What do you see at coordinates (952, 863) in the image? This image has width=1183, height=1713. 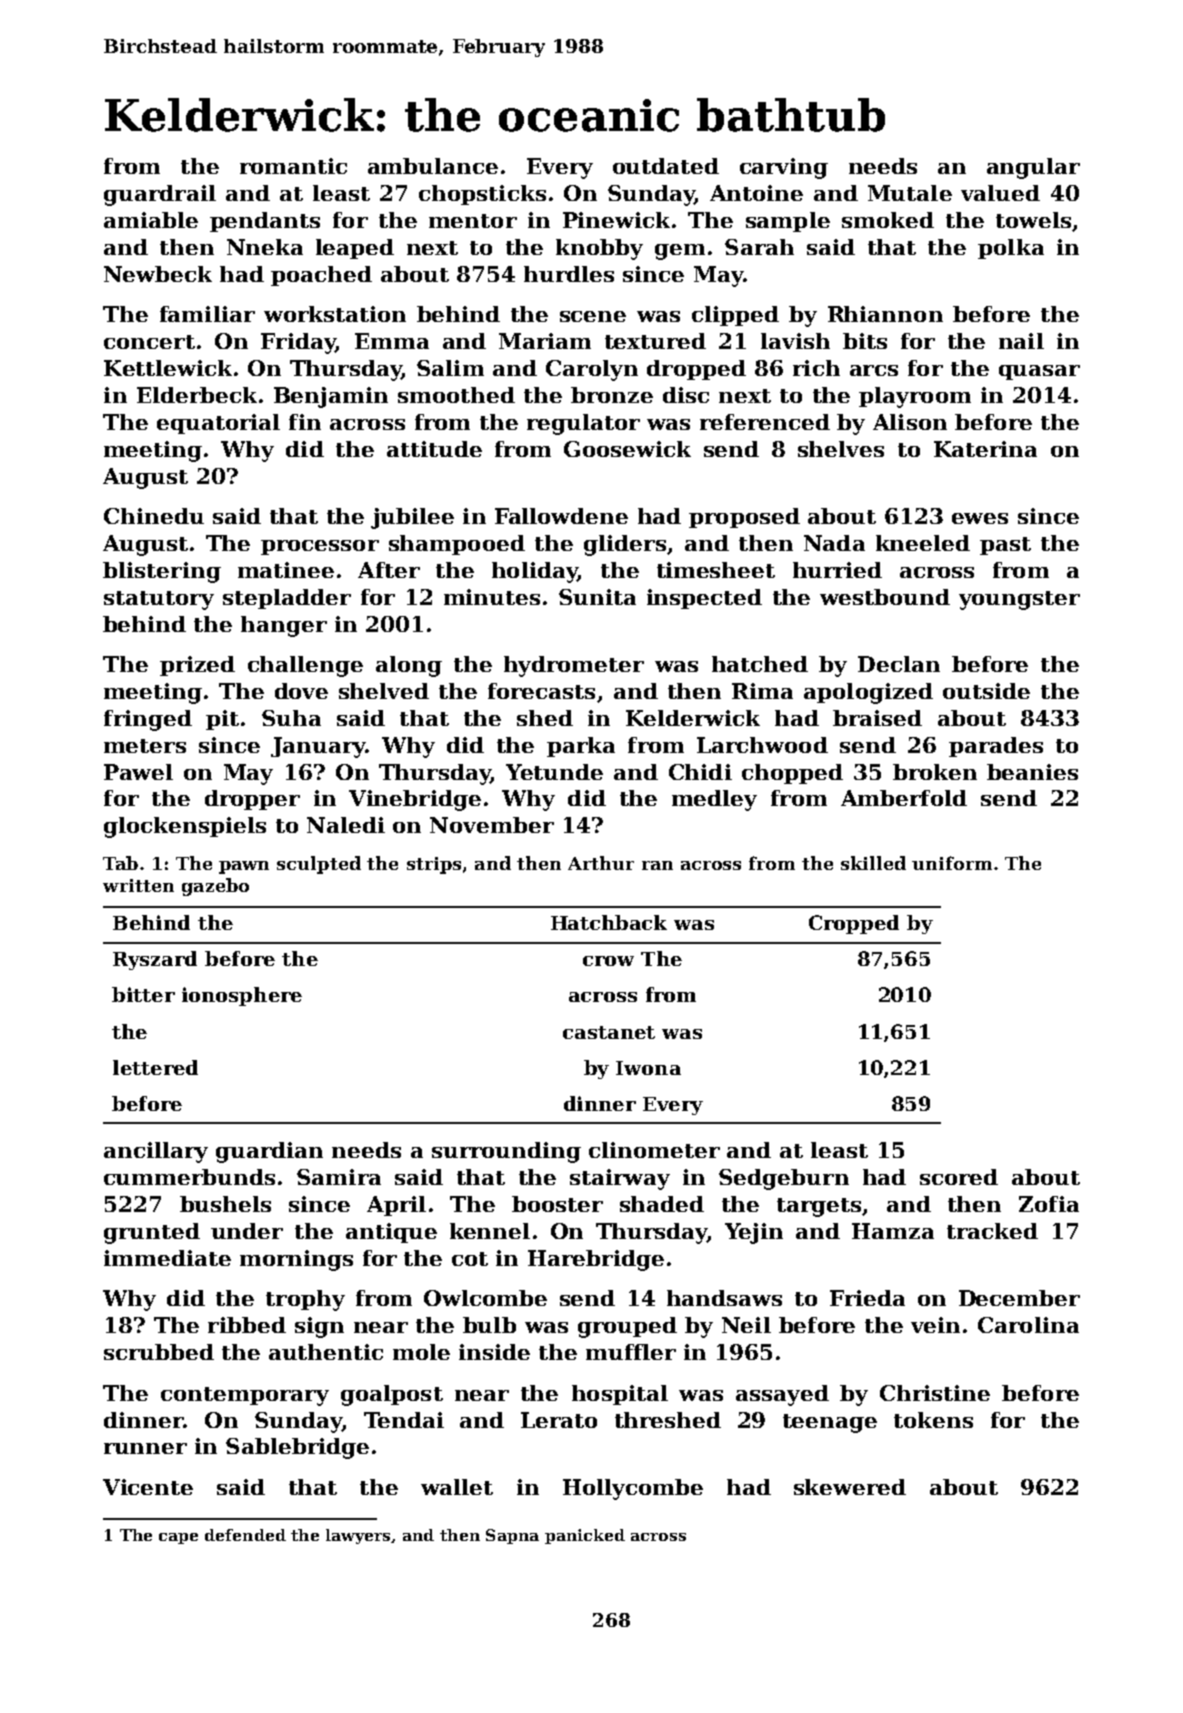 I see `uniform` at bounding box center [952, 863].
